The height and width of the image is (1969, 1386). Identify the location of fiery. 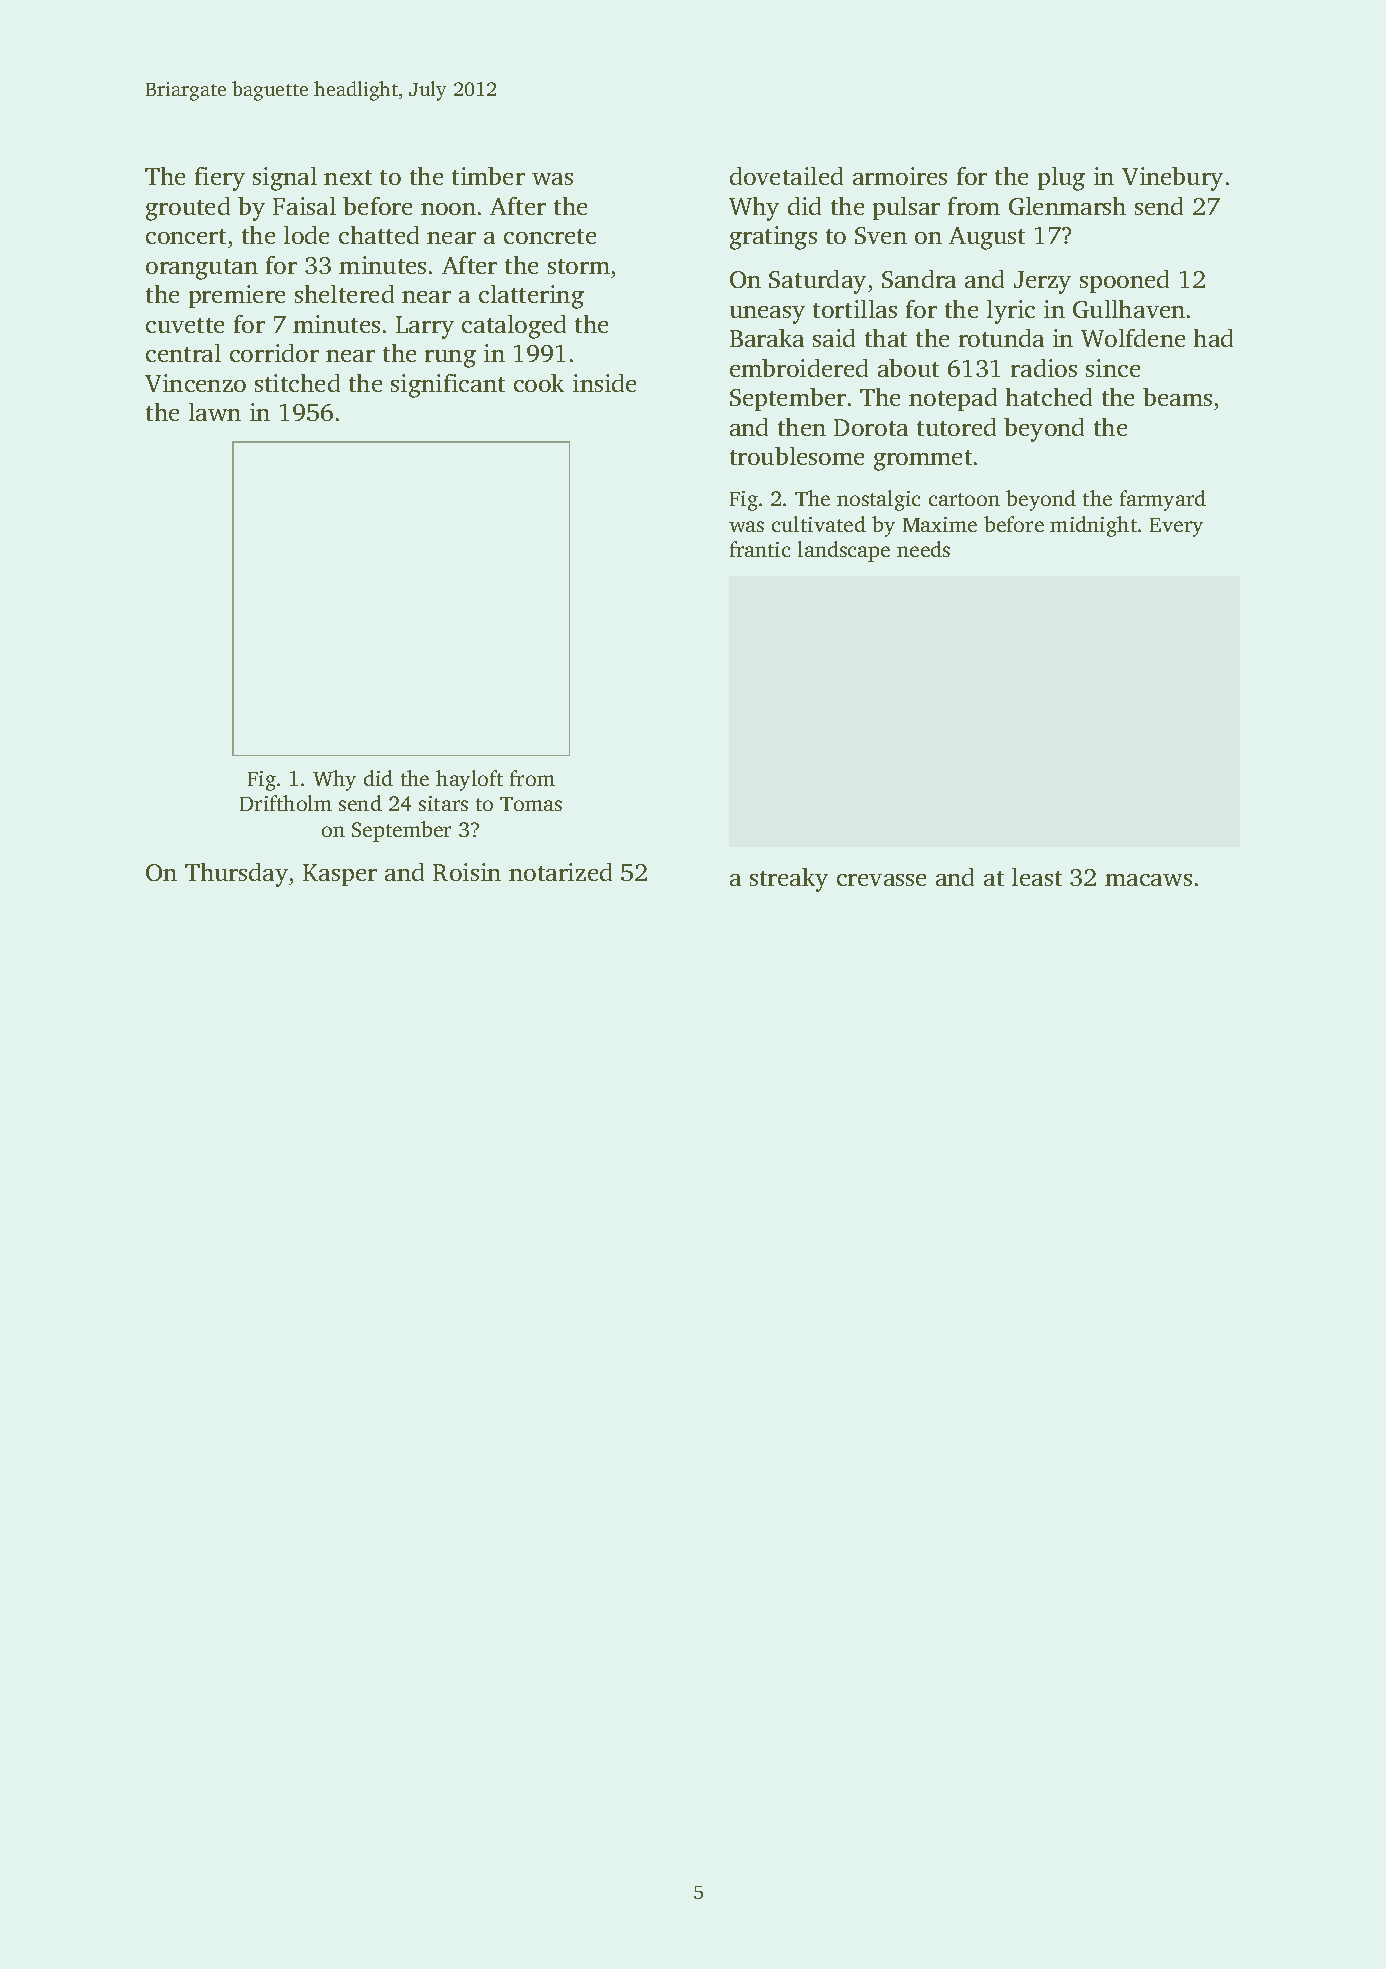
(220, 179).
